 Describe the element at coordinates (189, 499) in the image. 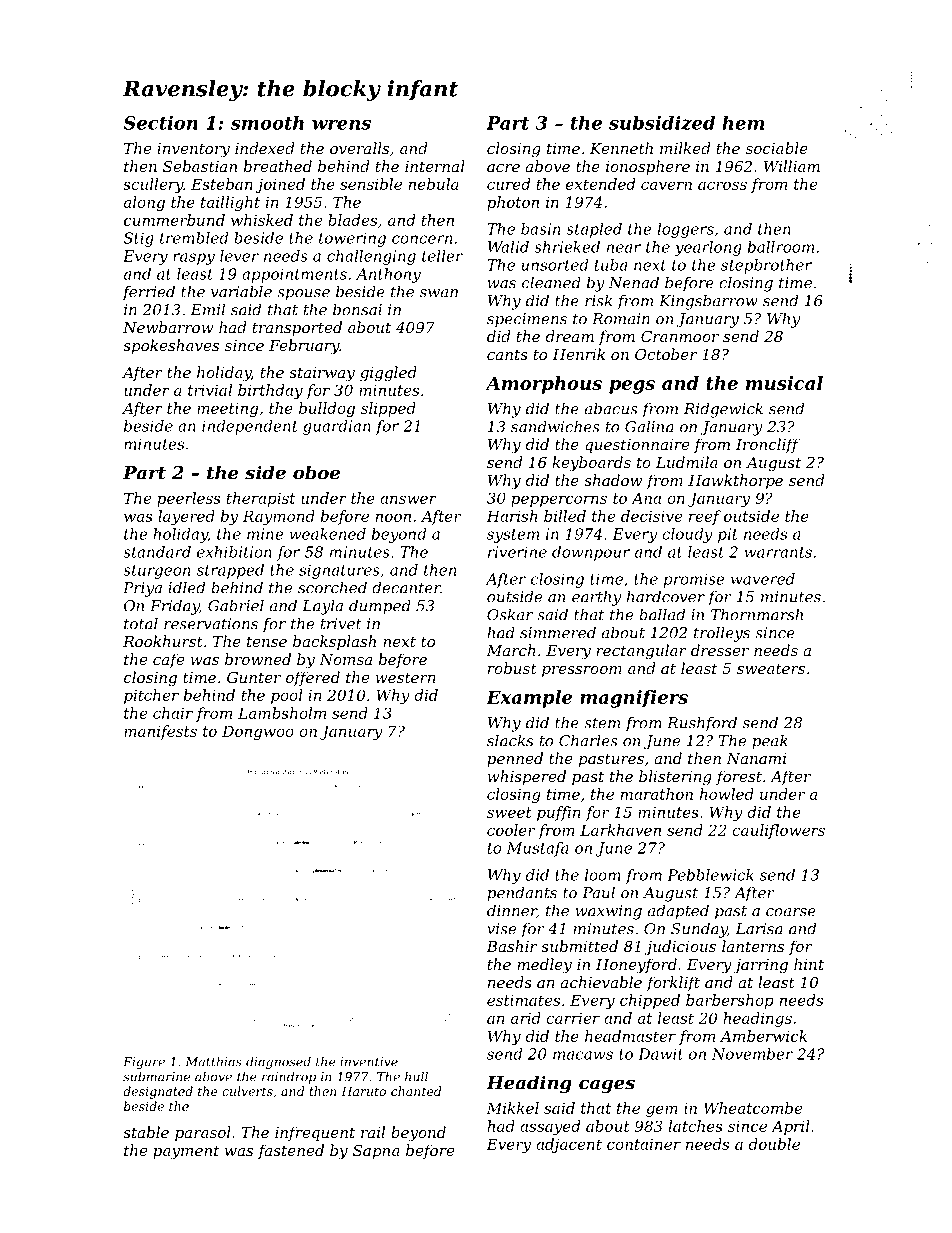

I see `peerless` at that location.
